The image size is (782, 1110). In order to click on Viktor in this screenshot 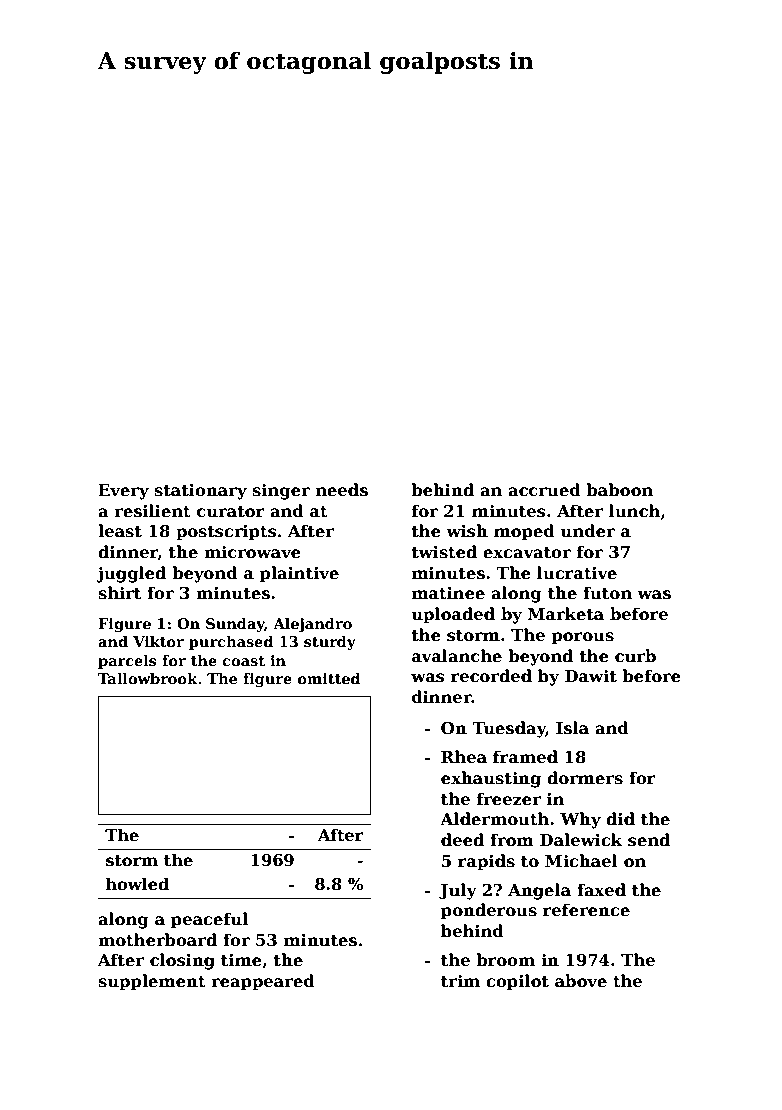, I will do `click(158, 641)`.
